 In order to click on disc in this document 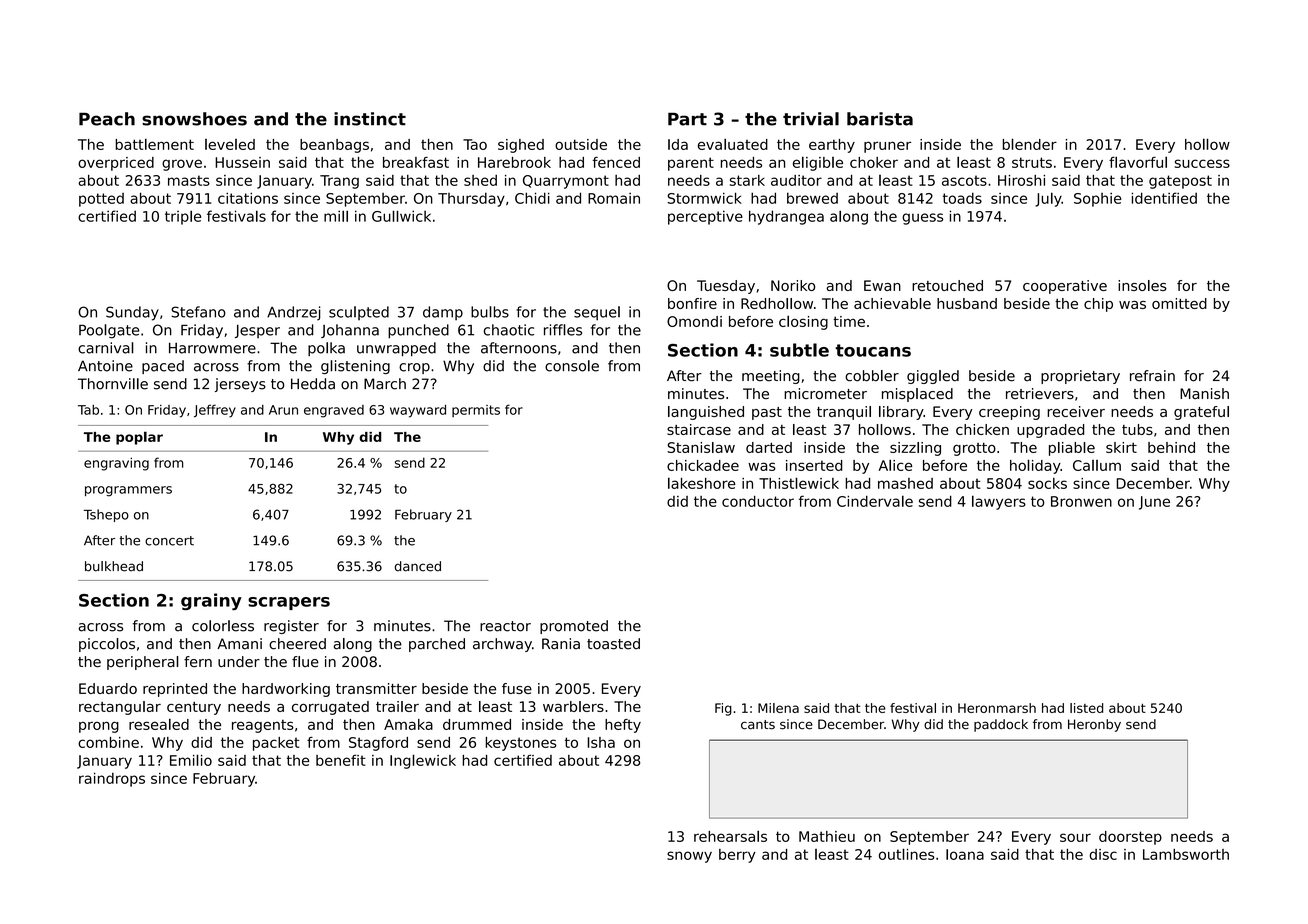, I will do `click(1103, 854)`.
